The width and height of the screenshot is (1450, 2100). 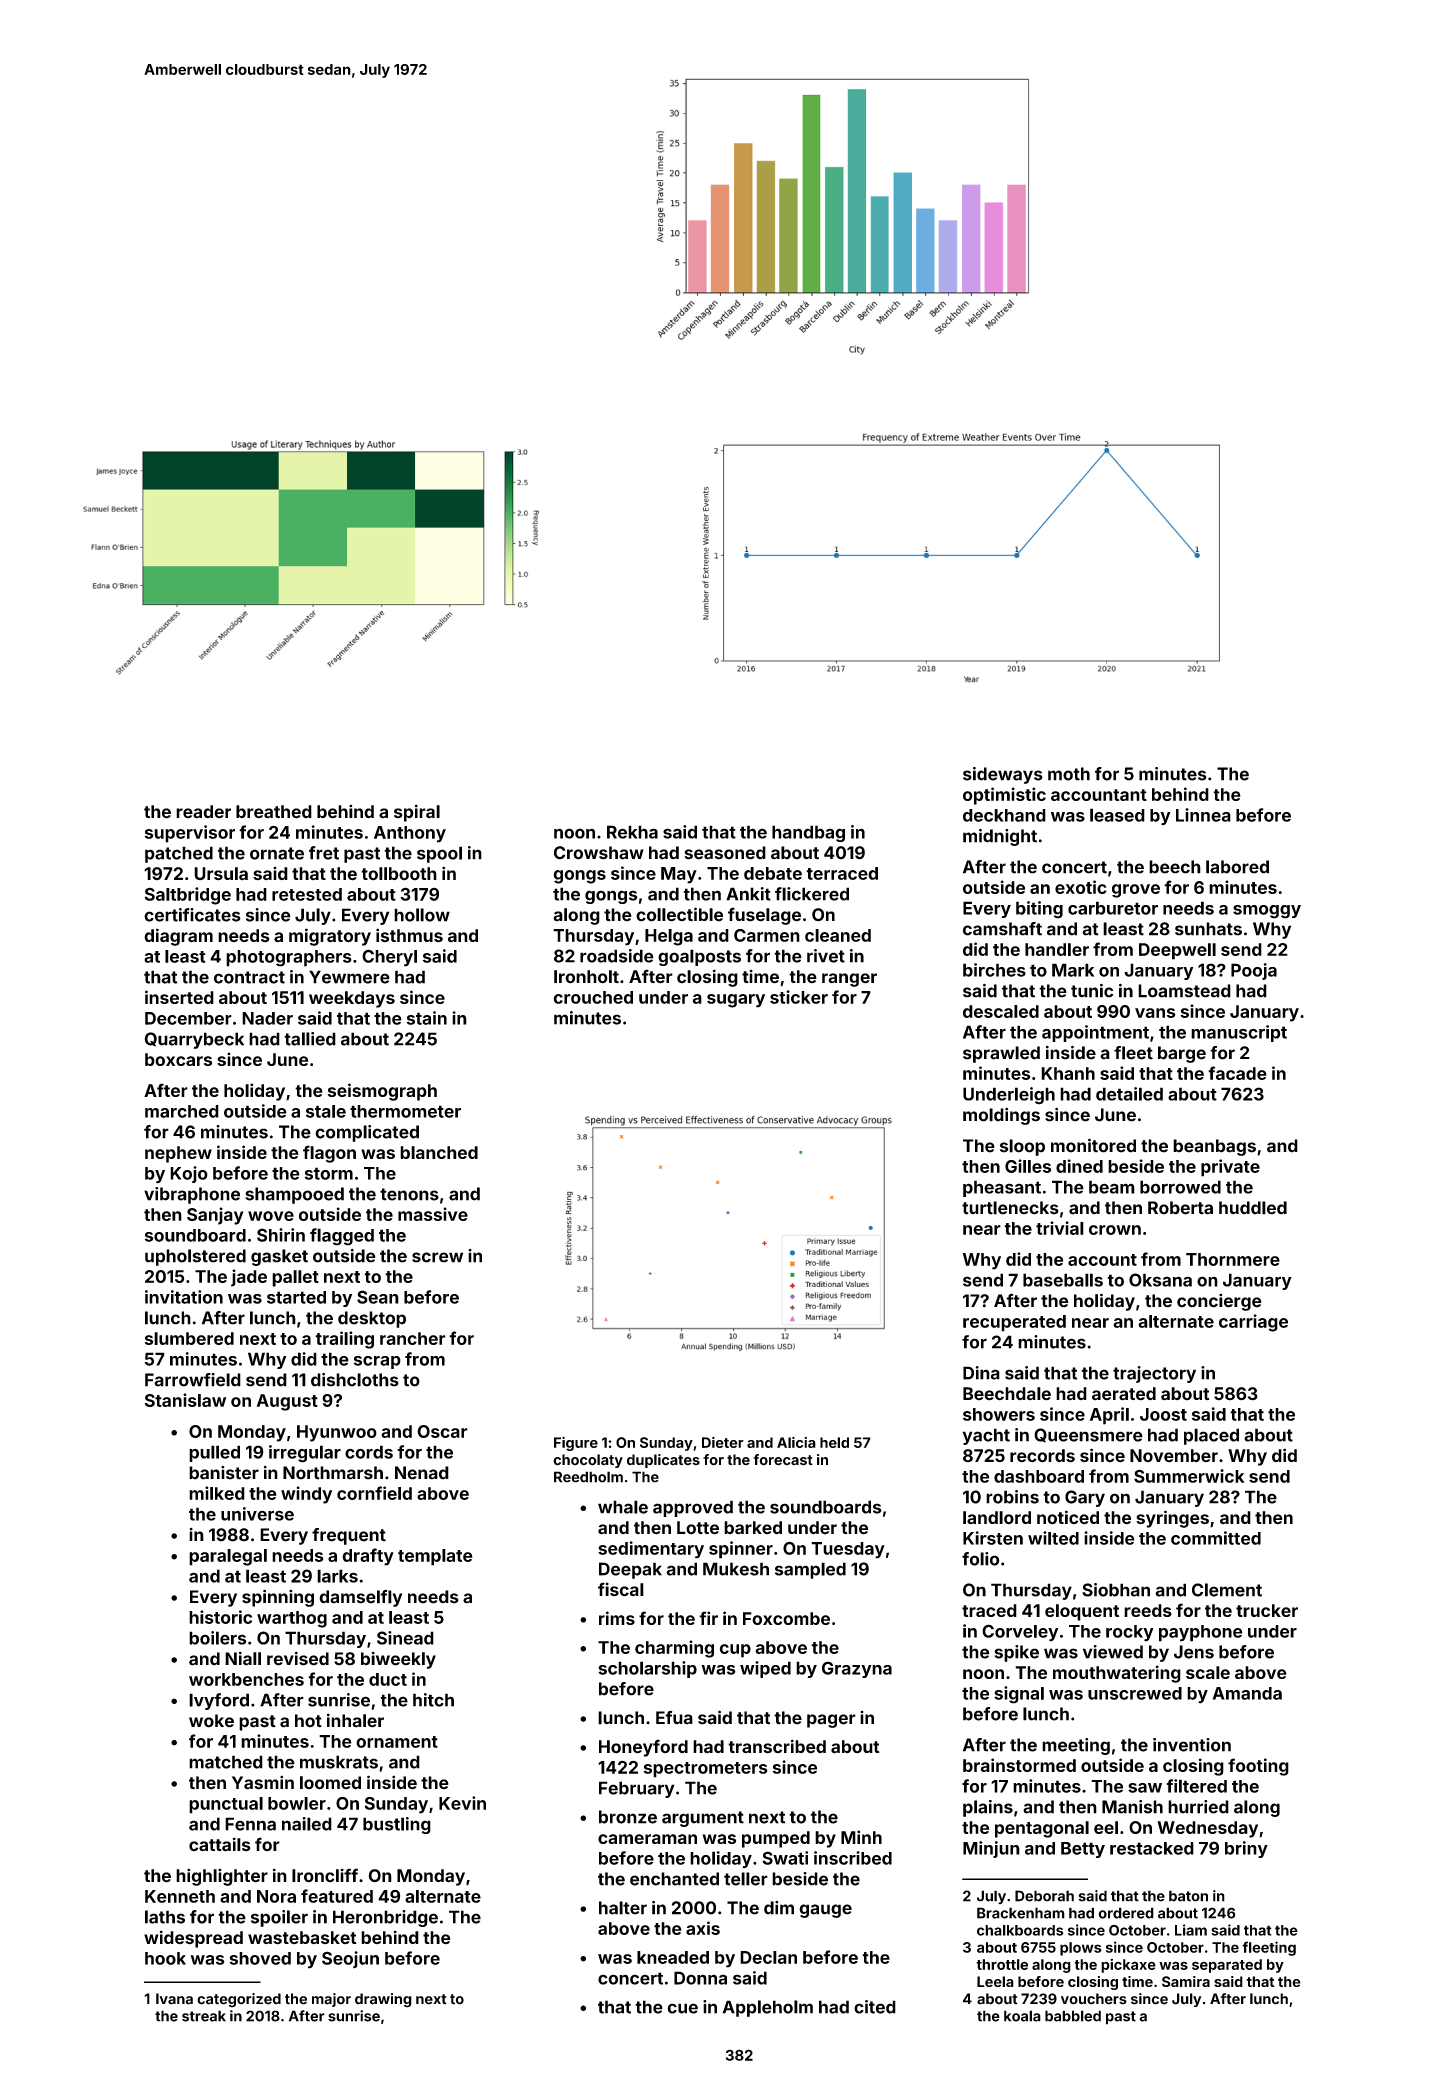 What do you see at coordinates (377, 1362) in the screenshot?
I see `scrap` at bounding box center [377, 1362].
